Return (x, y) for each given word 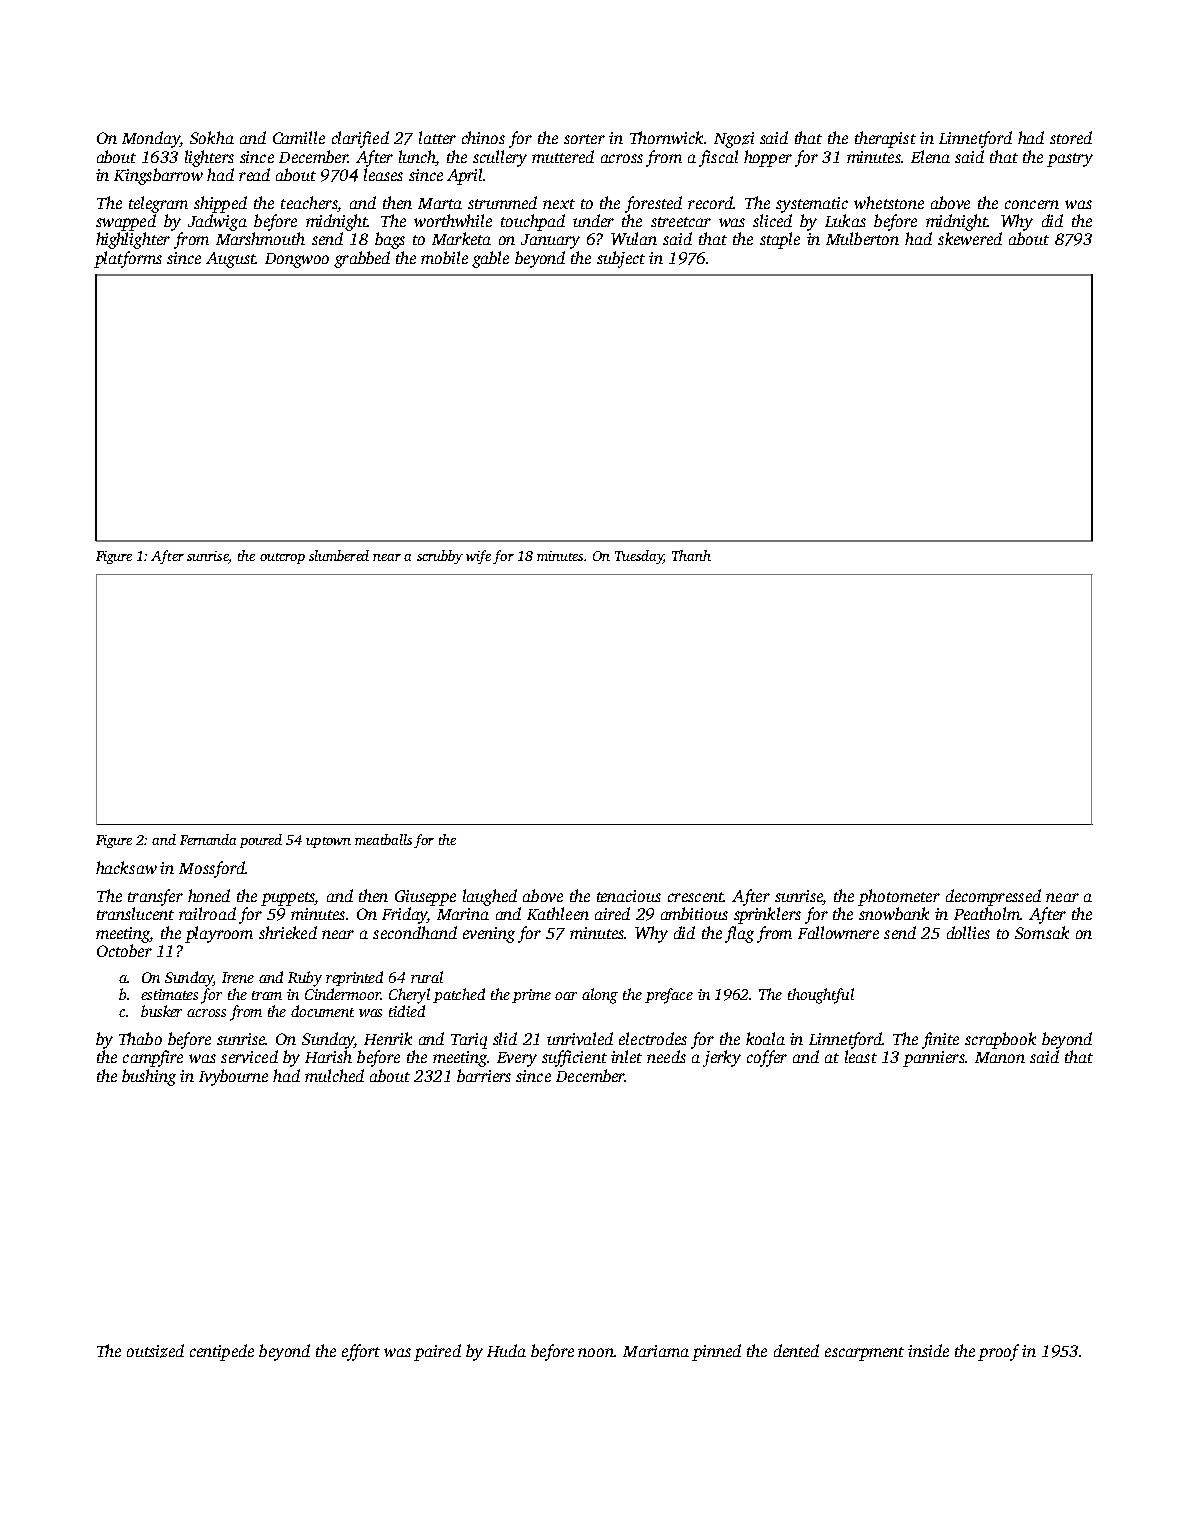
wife (478, 557)
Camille (299, 137)
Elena (930, 156)
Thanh (691, 555)
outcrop (282, 558)
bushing (149, 1077)
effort (361, 1352)
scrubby (440, 557)
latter (437, 137)
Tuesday (639, 557)
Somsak (1042, 932)
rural (427, 977)
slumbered (339, 555)
